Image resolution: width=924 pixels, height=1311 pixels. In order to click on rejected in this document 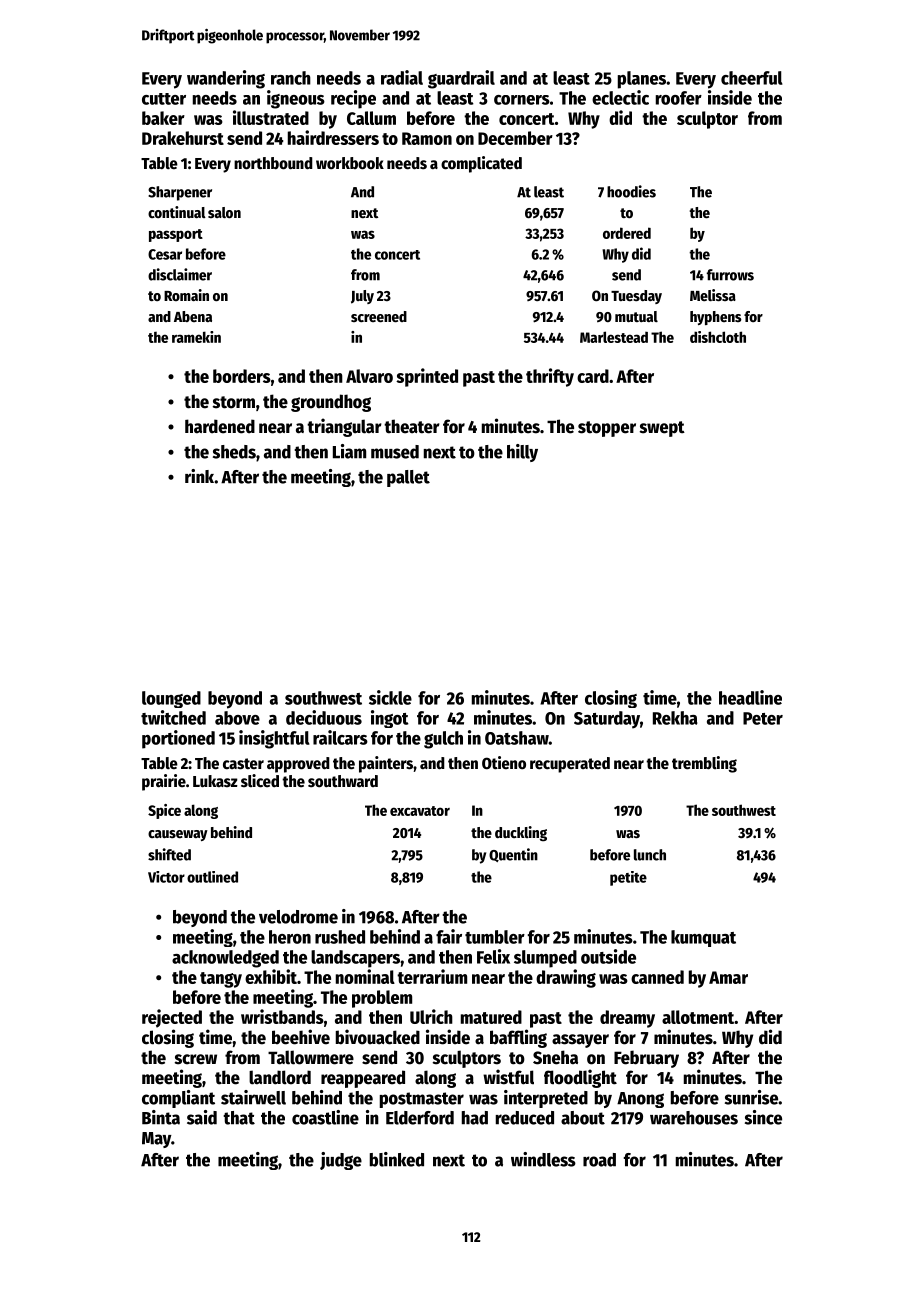, I will do `click(172, 1018)`.
